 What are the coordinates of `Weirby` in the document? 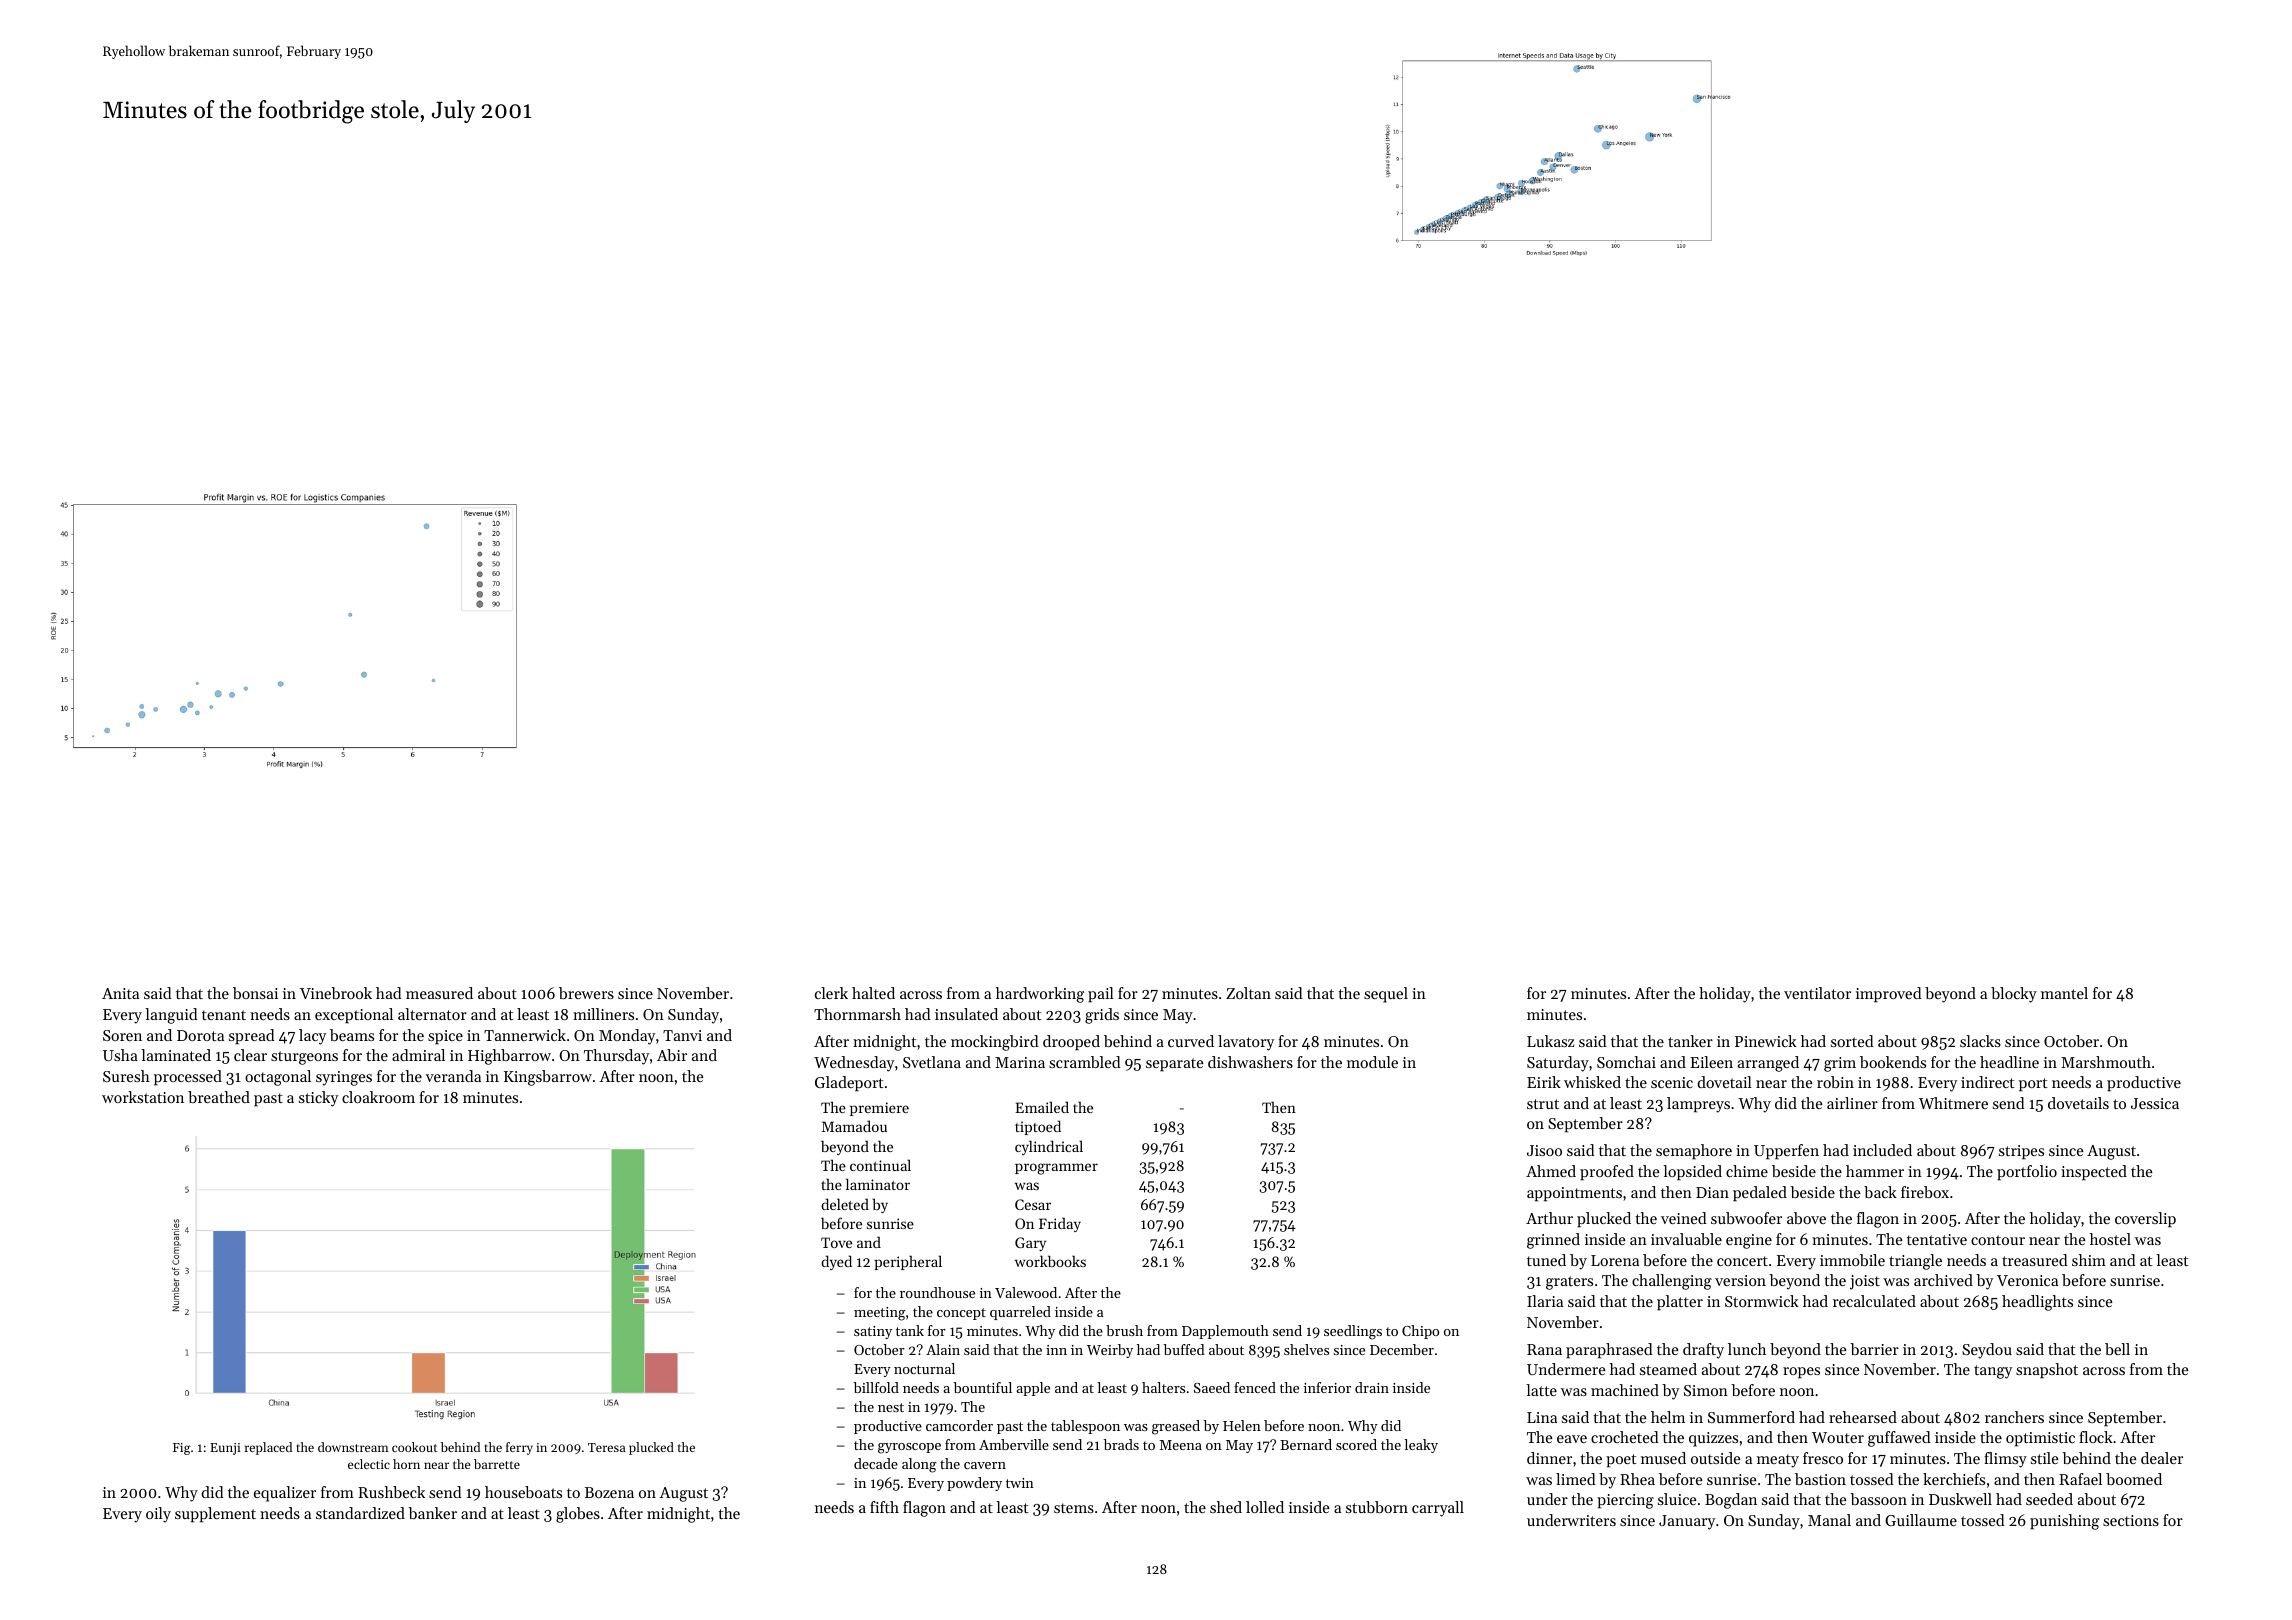 It's located at (1110, 1351).
